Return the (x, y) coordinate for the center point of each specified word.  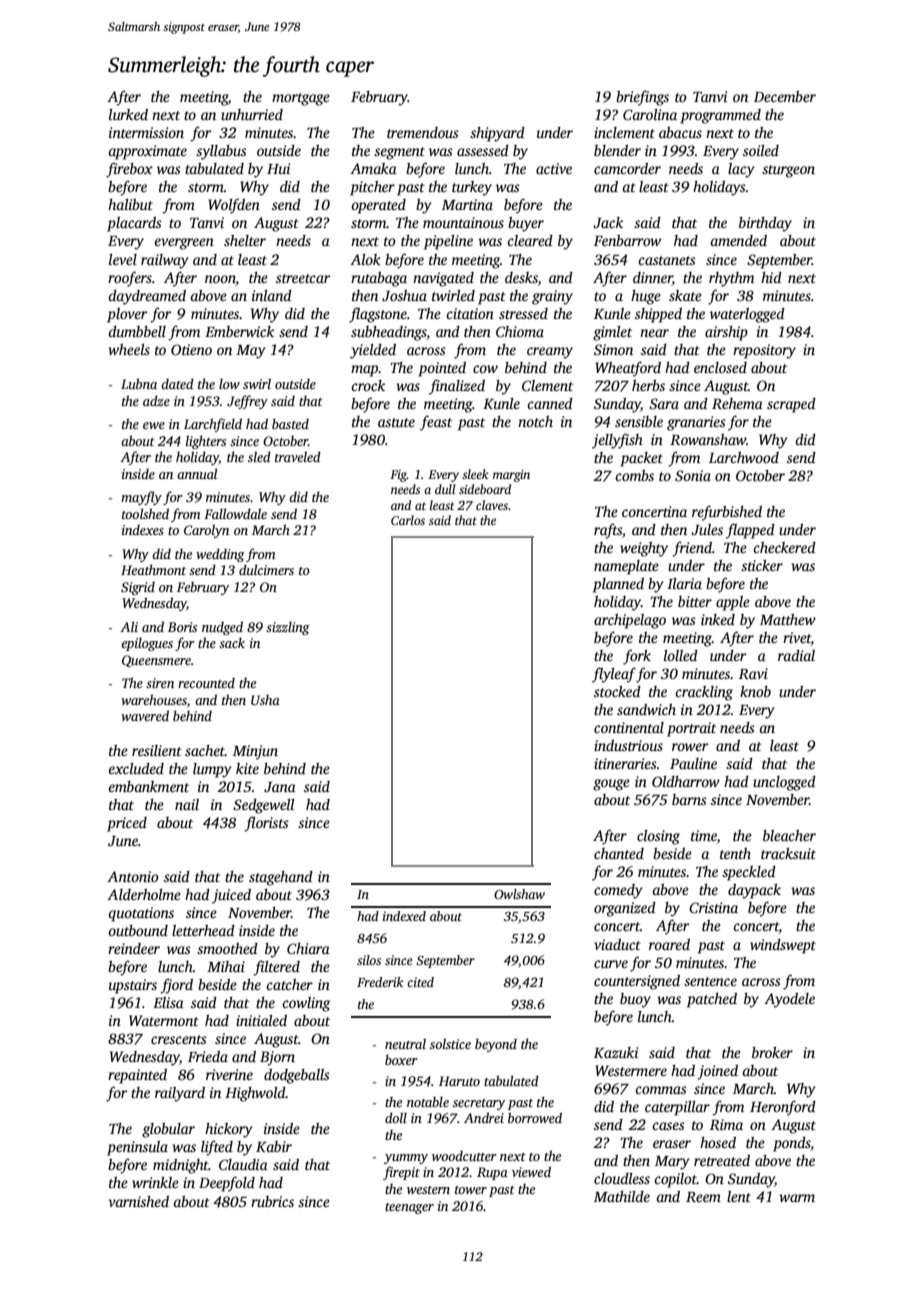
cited (420, 982)
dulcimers (266, 569)
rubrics (272, 1201)
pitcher (372, 188)
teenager (409, 1208)
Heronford (783, 1108)
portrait (691, 729)
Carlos (408, 520)
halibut (130, 204)
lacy (741, 170)
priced (127, 824)
